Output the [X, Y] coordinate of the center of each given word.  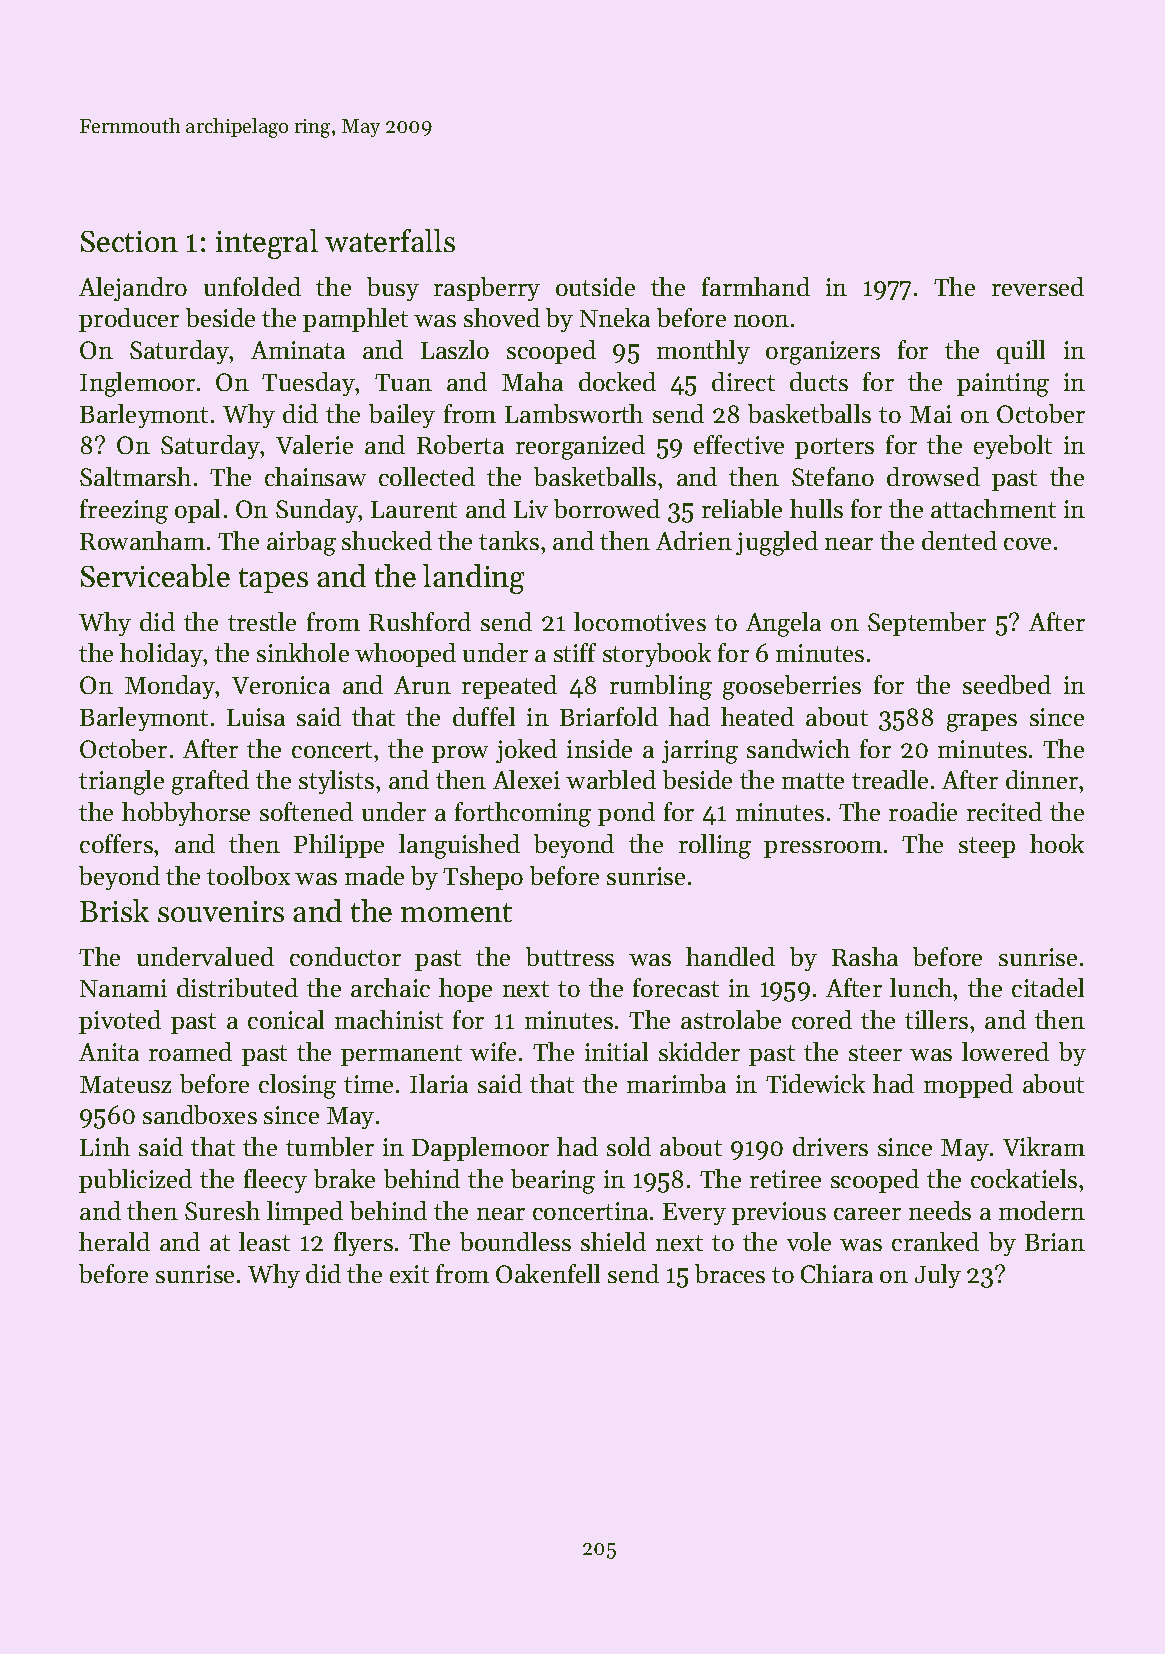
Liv [531, 509]
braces [730, 1273]
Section [129, 241]
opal [197, 511]
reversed [1038, 286]
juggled [777, 543]
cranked [935, 1241]
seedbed [1007, 684]
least [264, 1241]
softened [306, 811]
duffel [484, 716]
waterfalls [390, 240]
